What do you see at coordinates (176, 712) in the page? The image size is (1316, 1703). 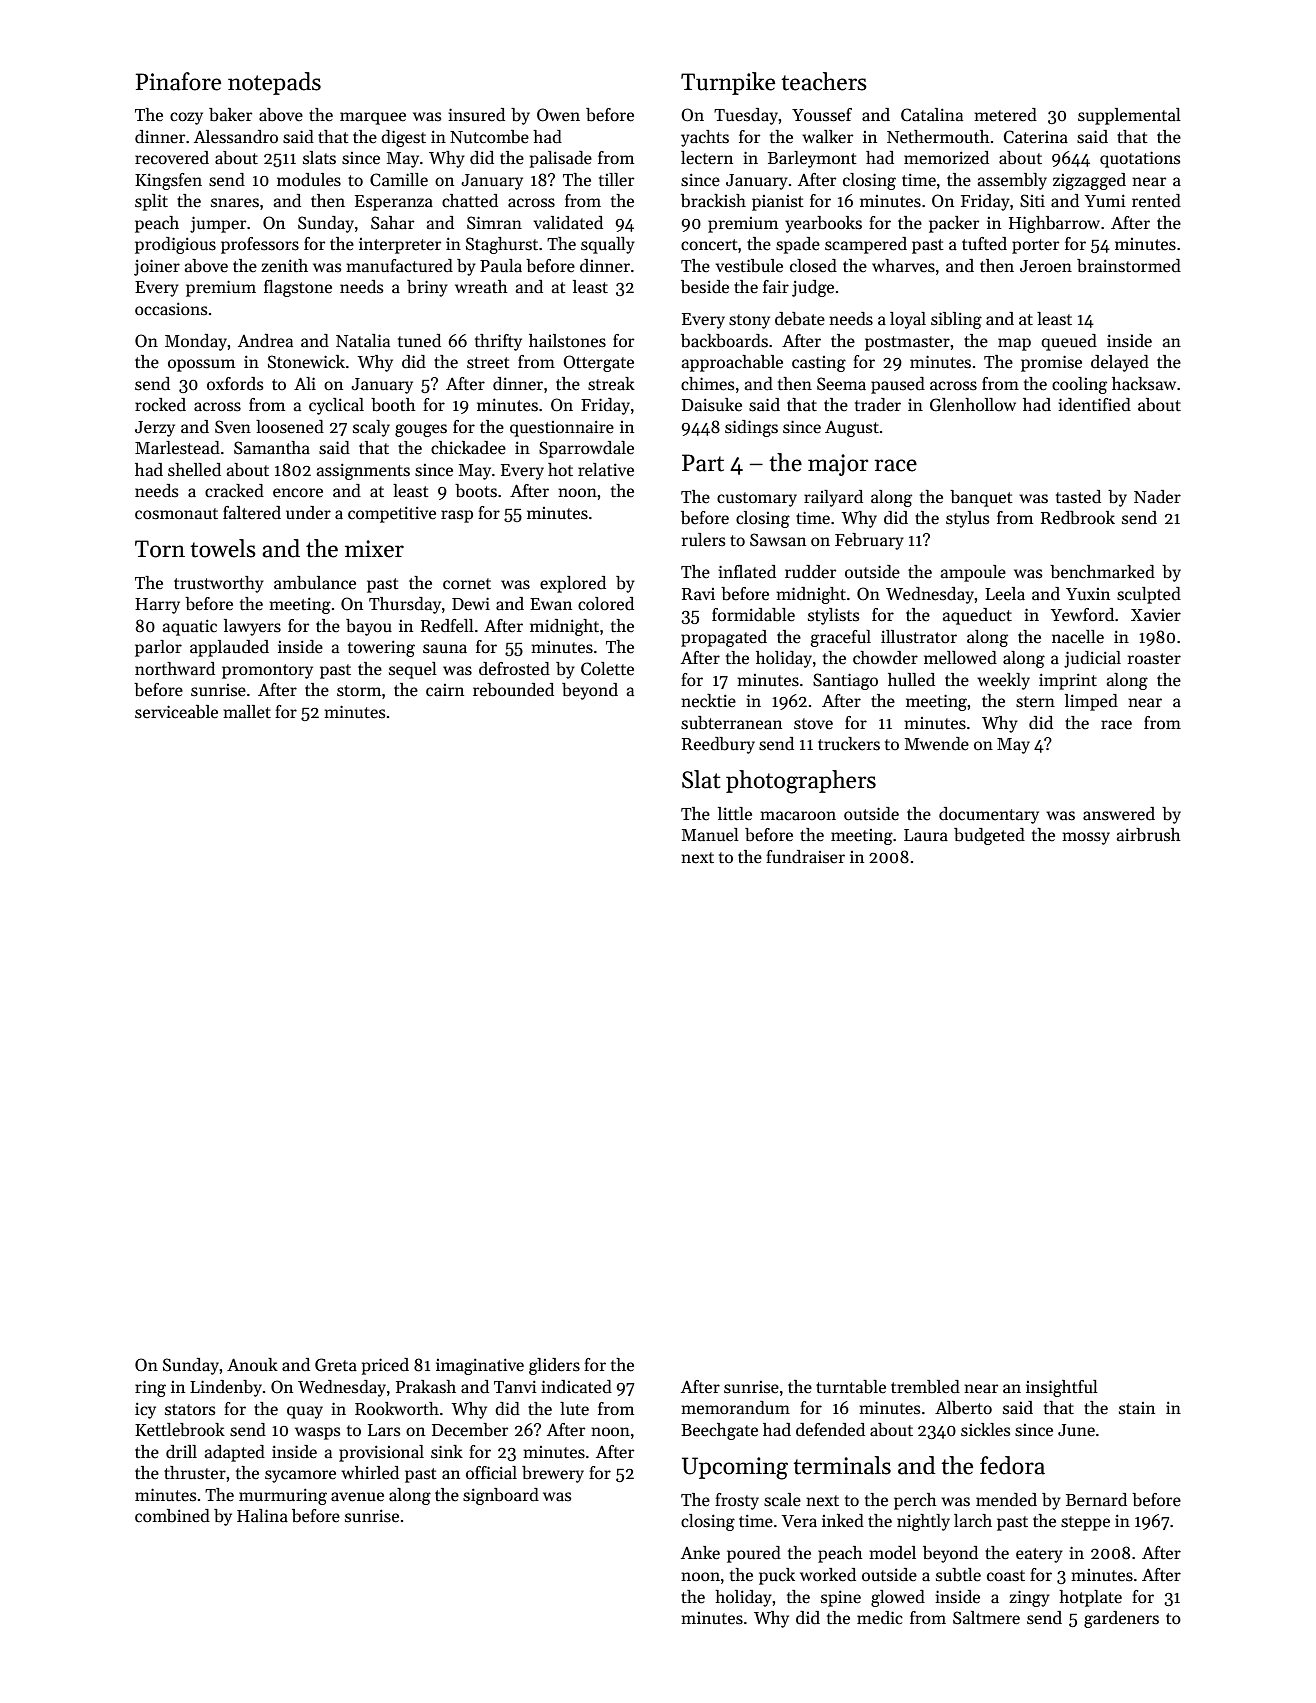 I see `serviceable` at bounding box center [176, 712].
